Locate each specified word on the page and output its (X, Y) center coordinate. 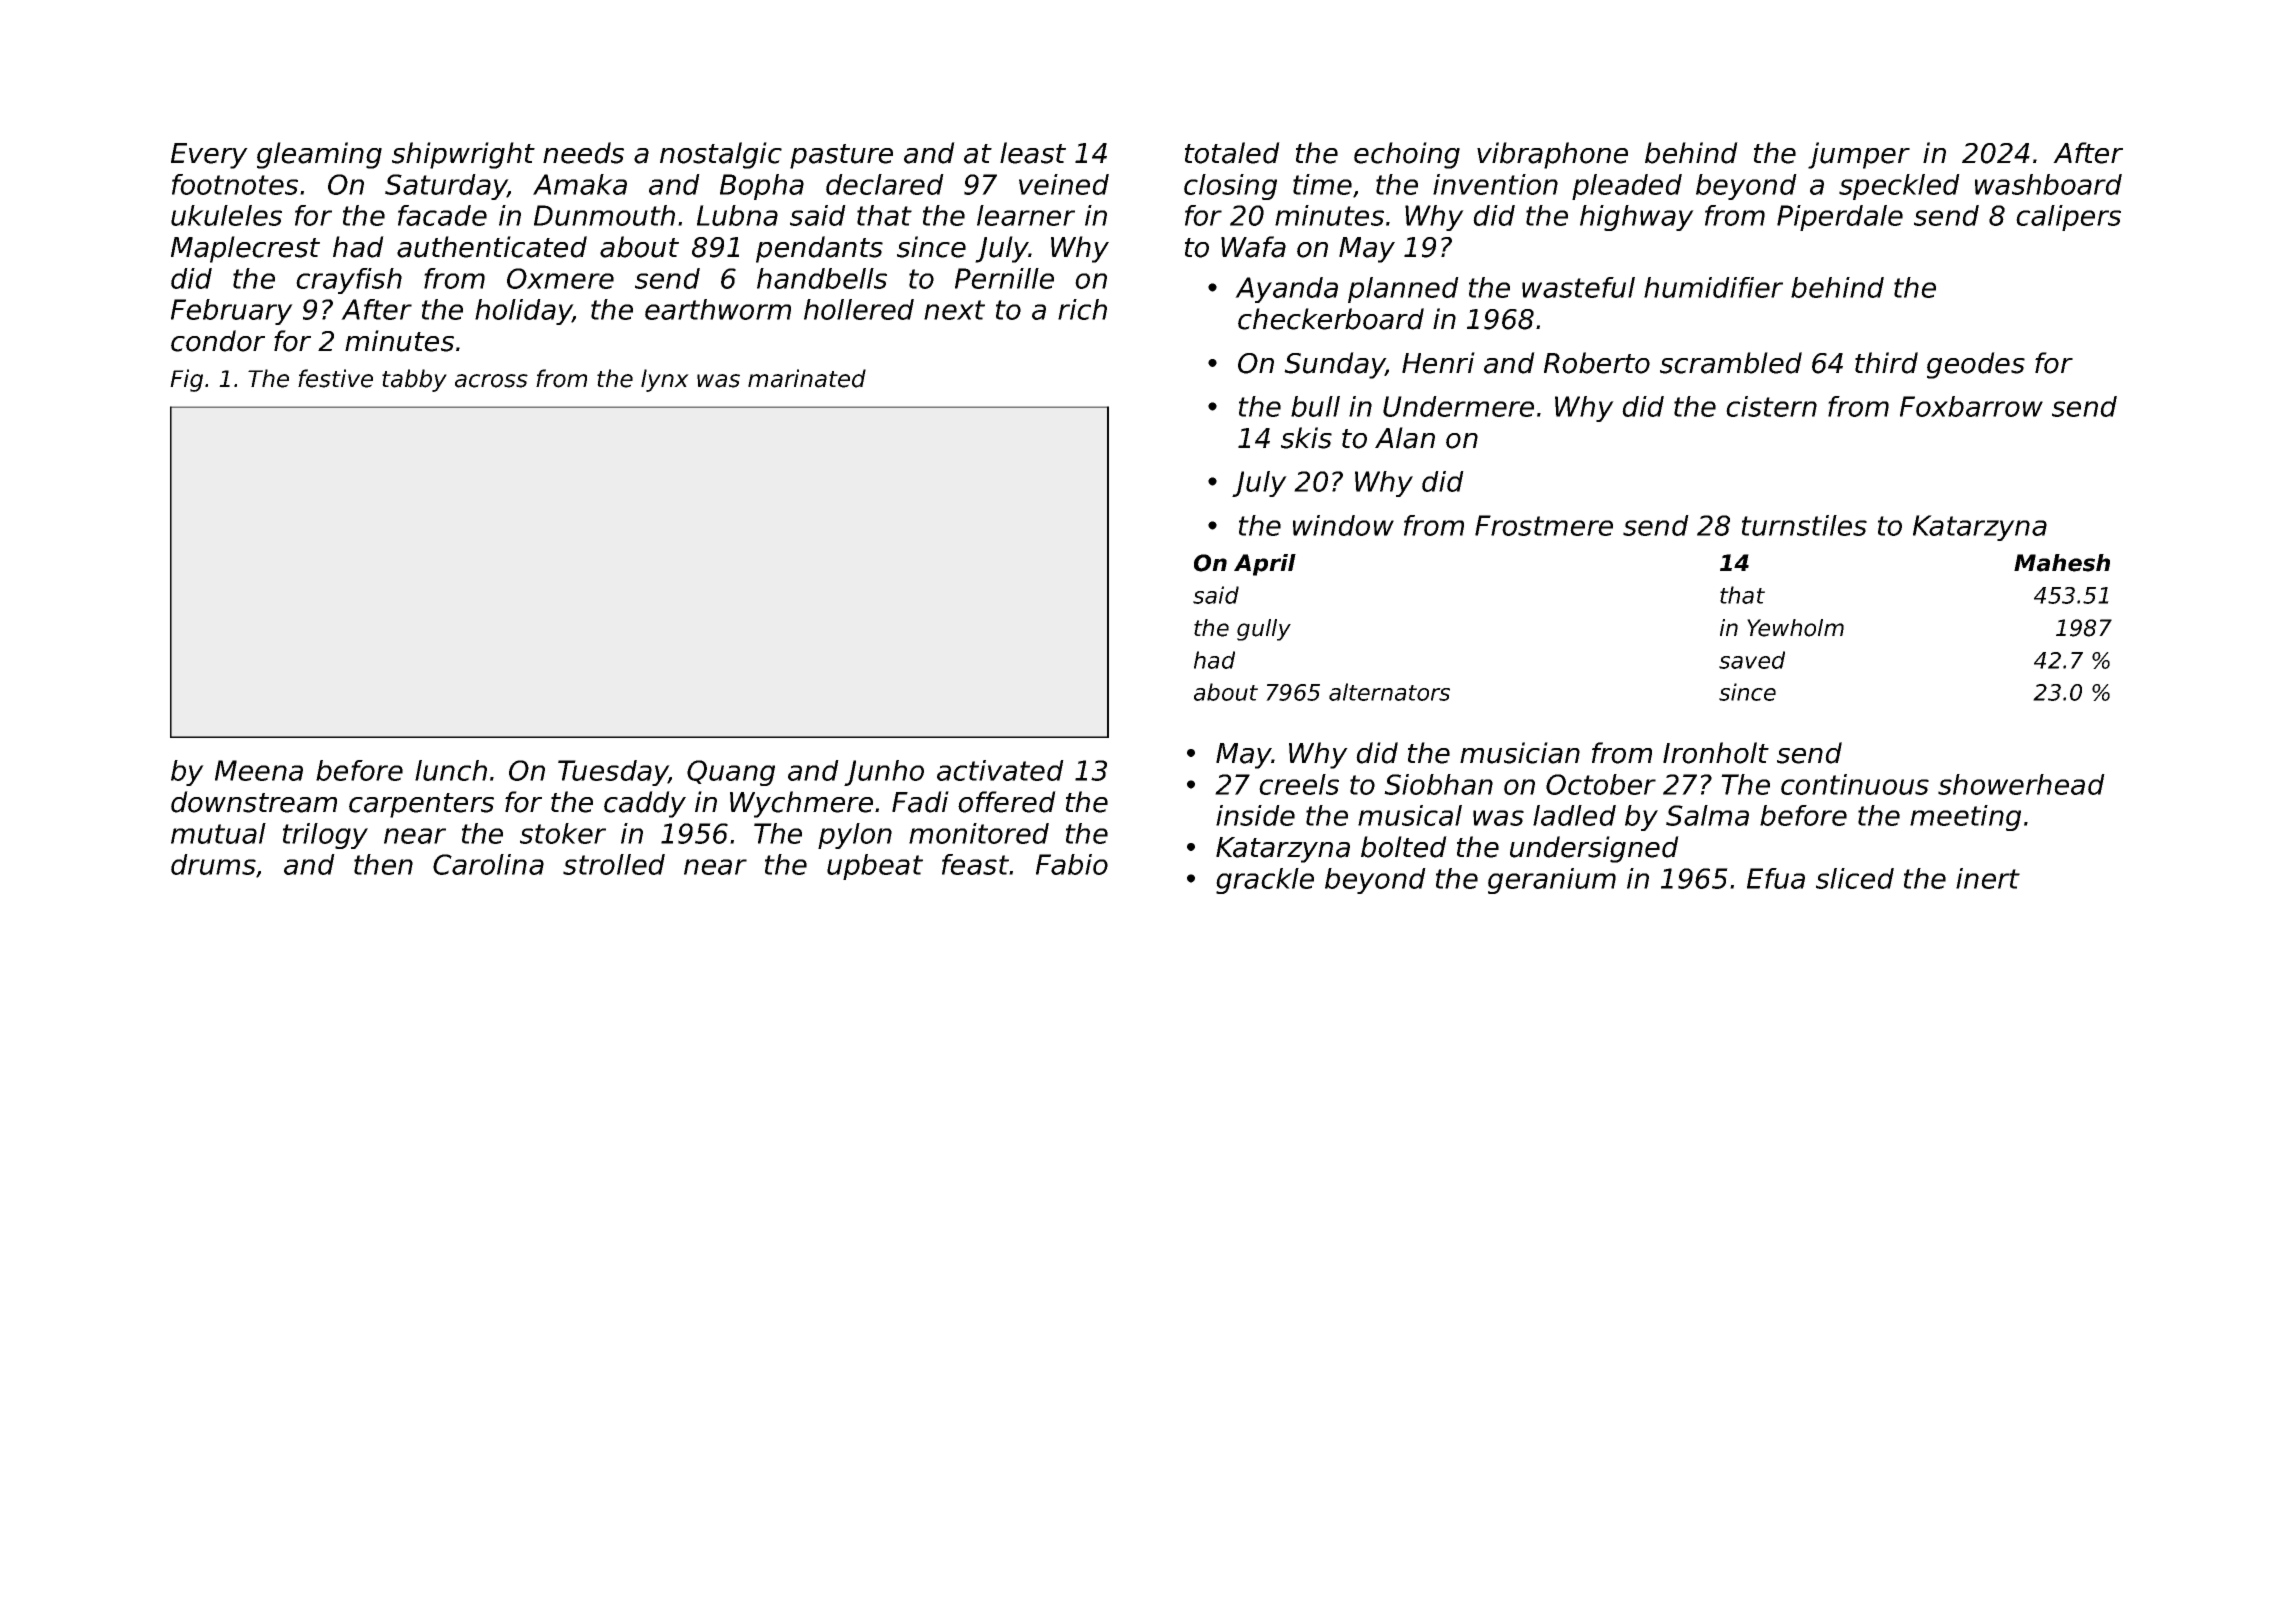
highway (1637, 218)
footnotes (235, 184)
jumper (1859, 155)
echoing (1407, 155)
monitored (979, 833)
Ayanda (1286, 290)
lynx (665, 380)
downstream (254, 802)
